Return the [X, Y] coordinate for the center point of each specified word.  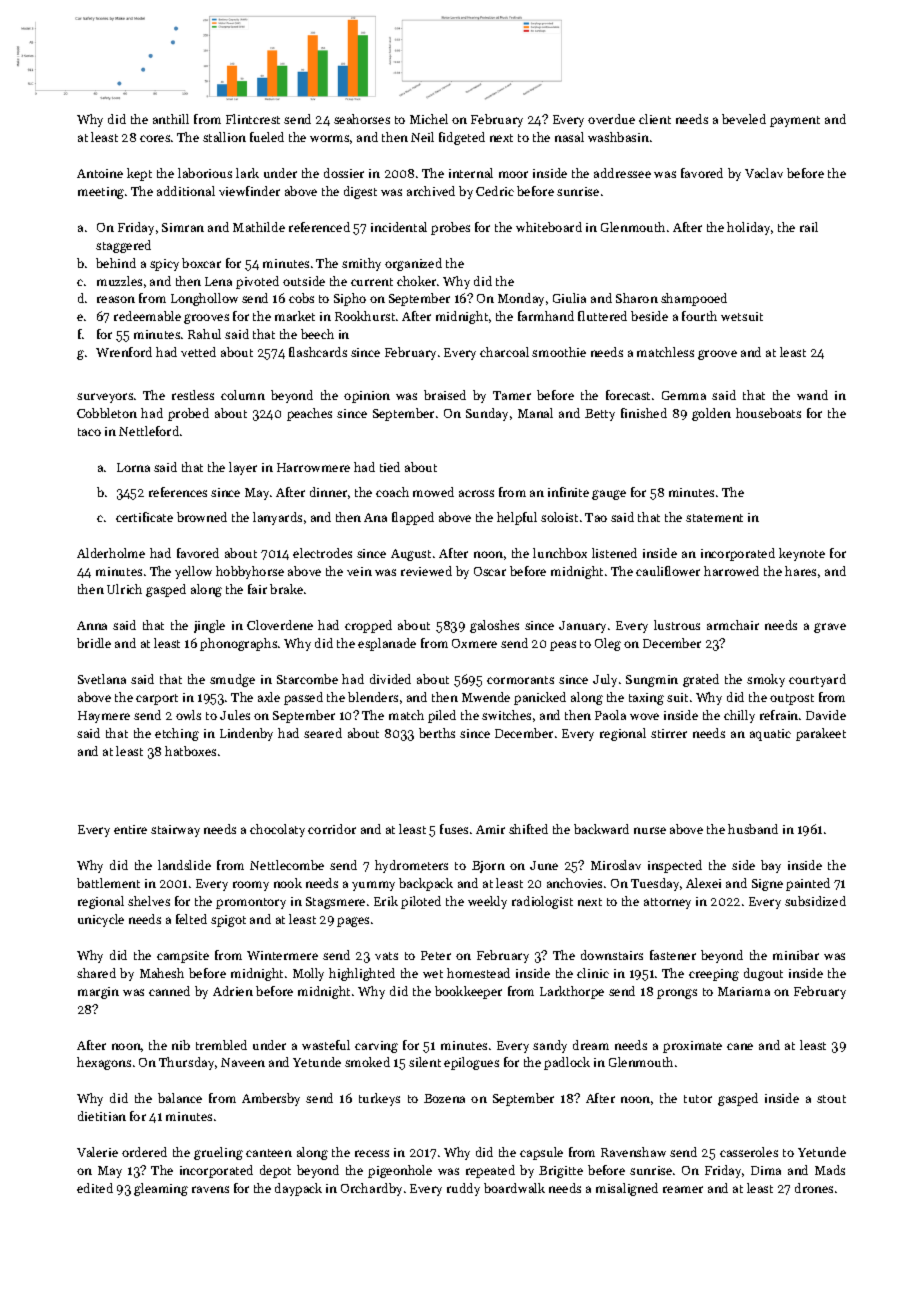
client [655, 119]
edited [95, 1188]
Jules [235, 715]
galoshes [494, 626]
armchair [733, 625]
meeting [101, 193]
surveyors [105, 398]
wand [812, 395]
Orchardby [371, 1189]
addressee [622, 173]
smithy [361, 264]
